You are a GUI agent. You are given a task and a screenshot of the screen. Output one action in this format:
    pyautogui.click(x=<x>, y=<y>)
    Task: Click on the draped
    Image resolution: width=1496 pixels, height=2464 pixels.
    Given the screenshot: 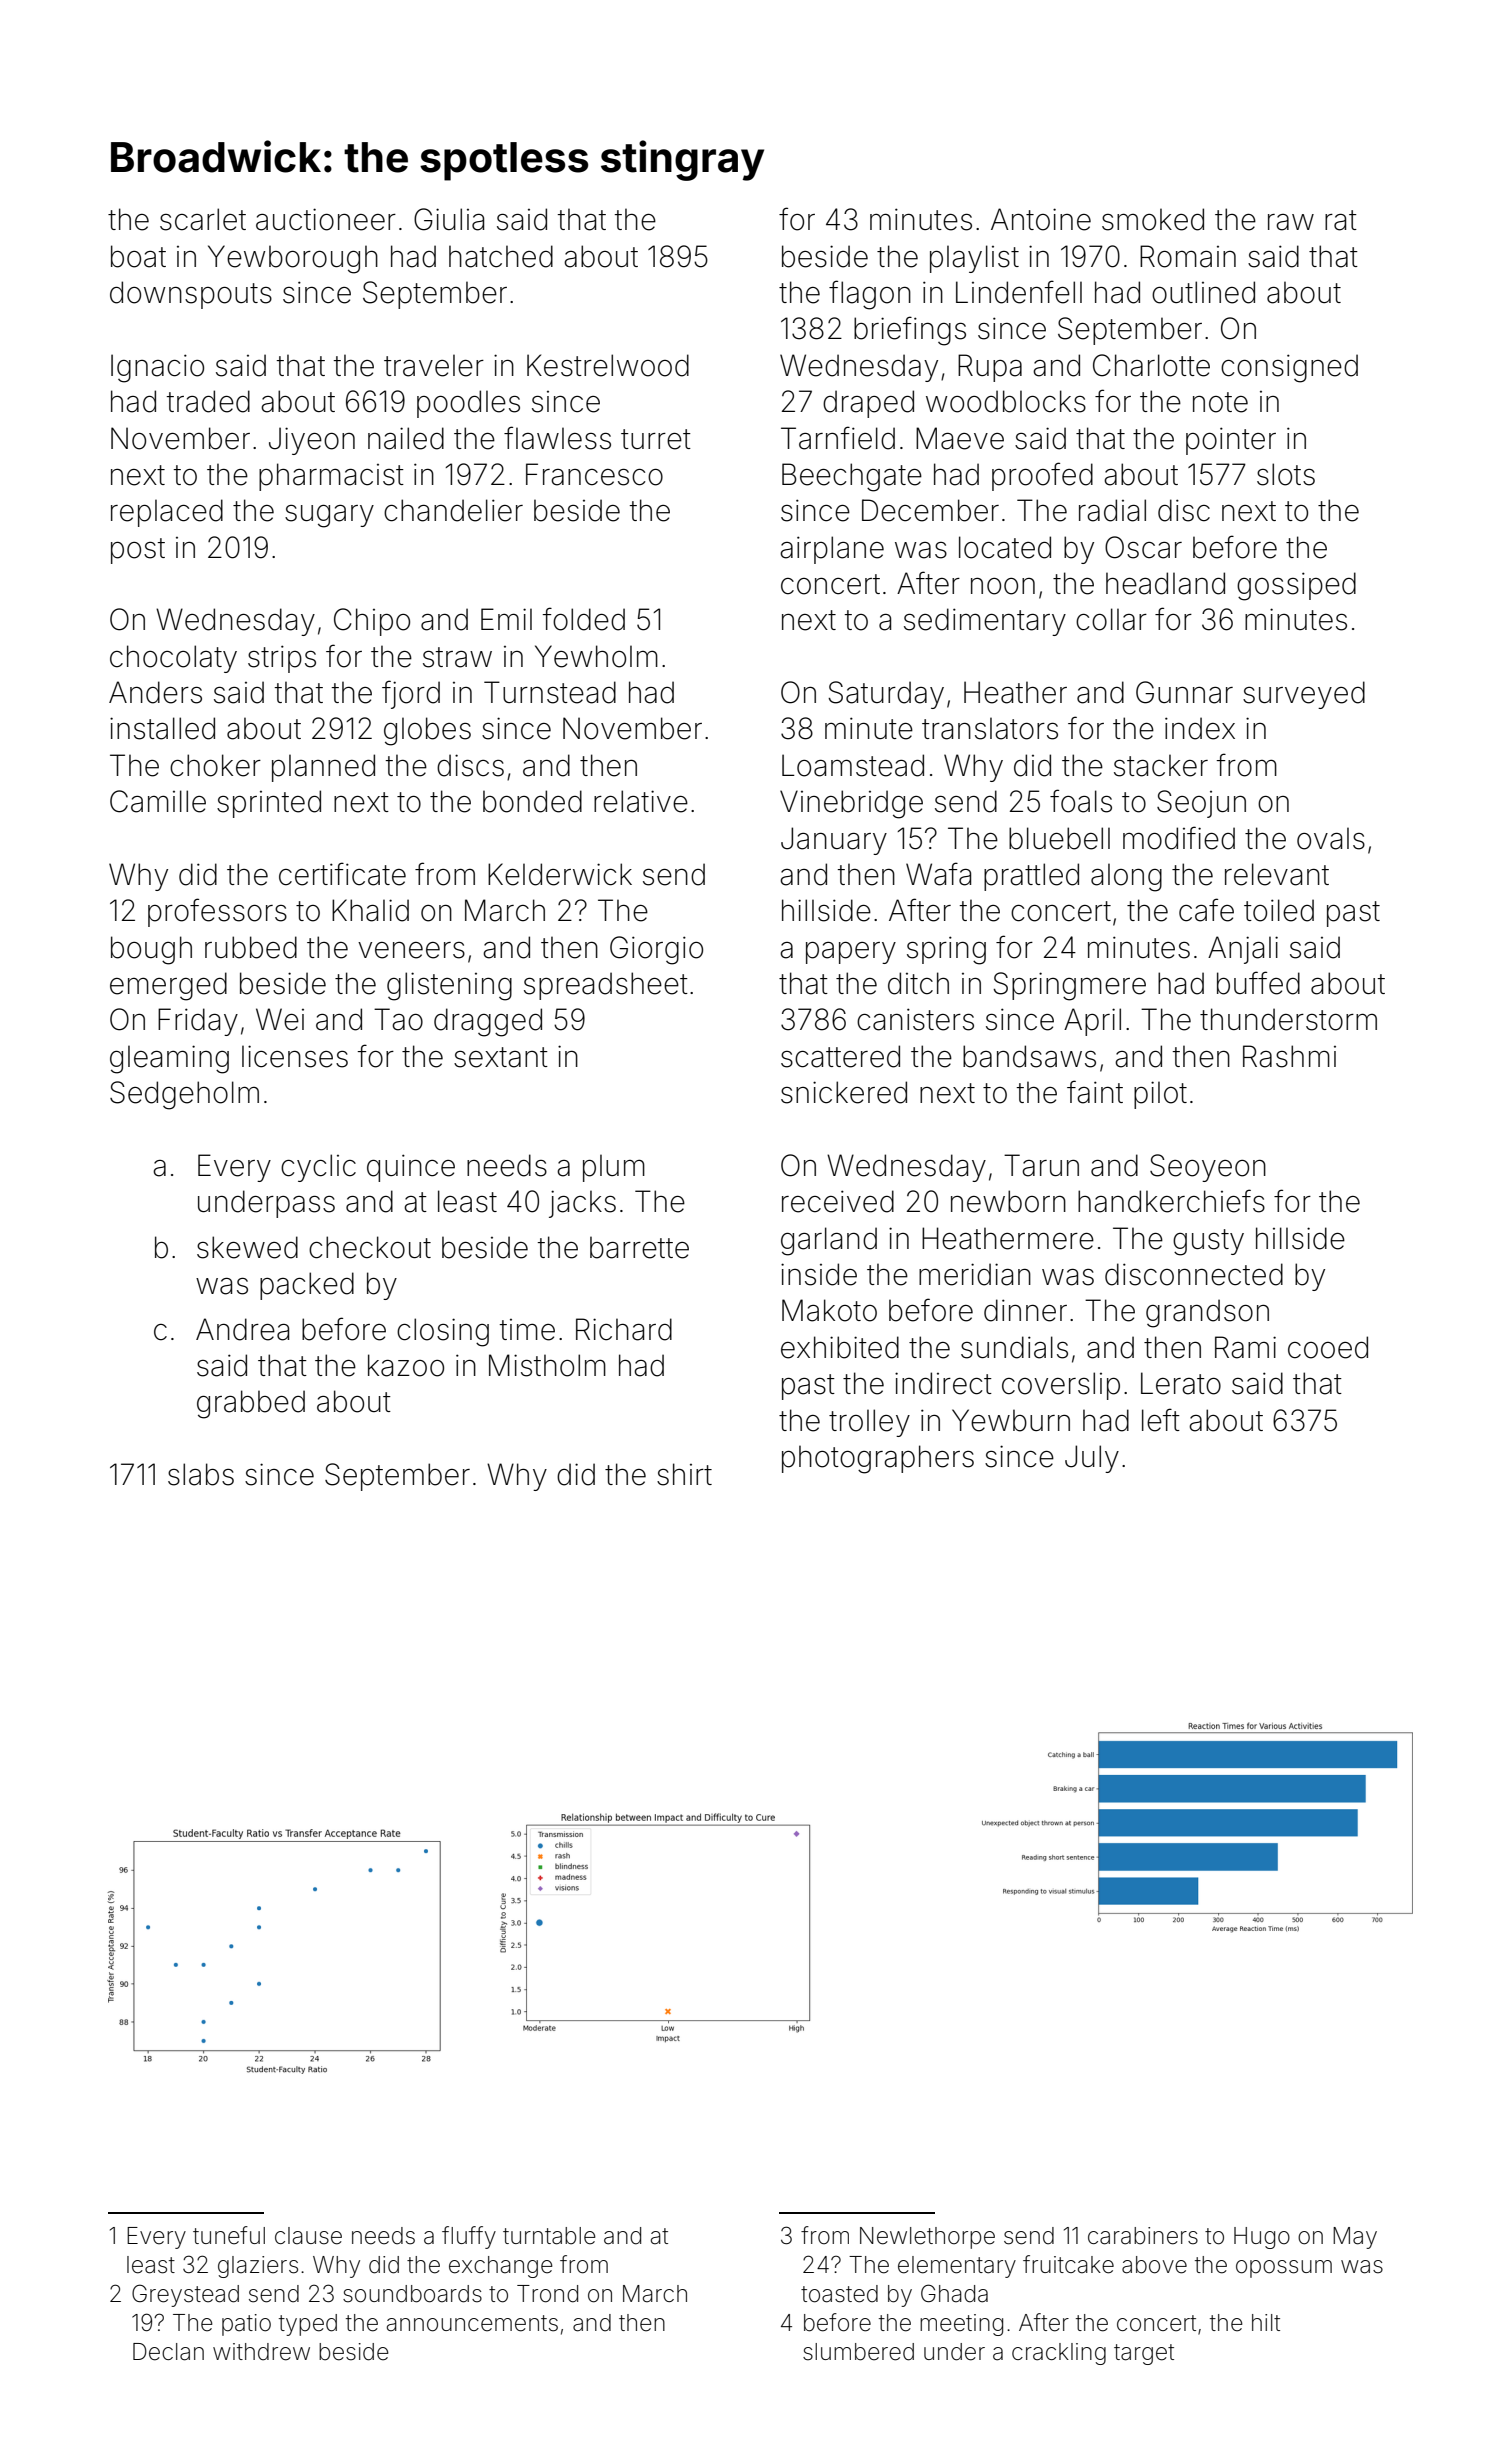 What is the action you would take?
    pyautogui.click(x=868, y=404)
